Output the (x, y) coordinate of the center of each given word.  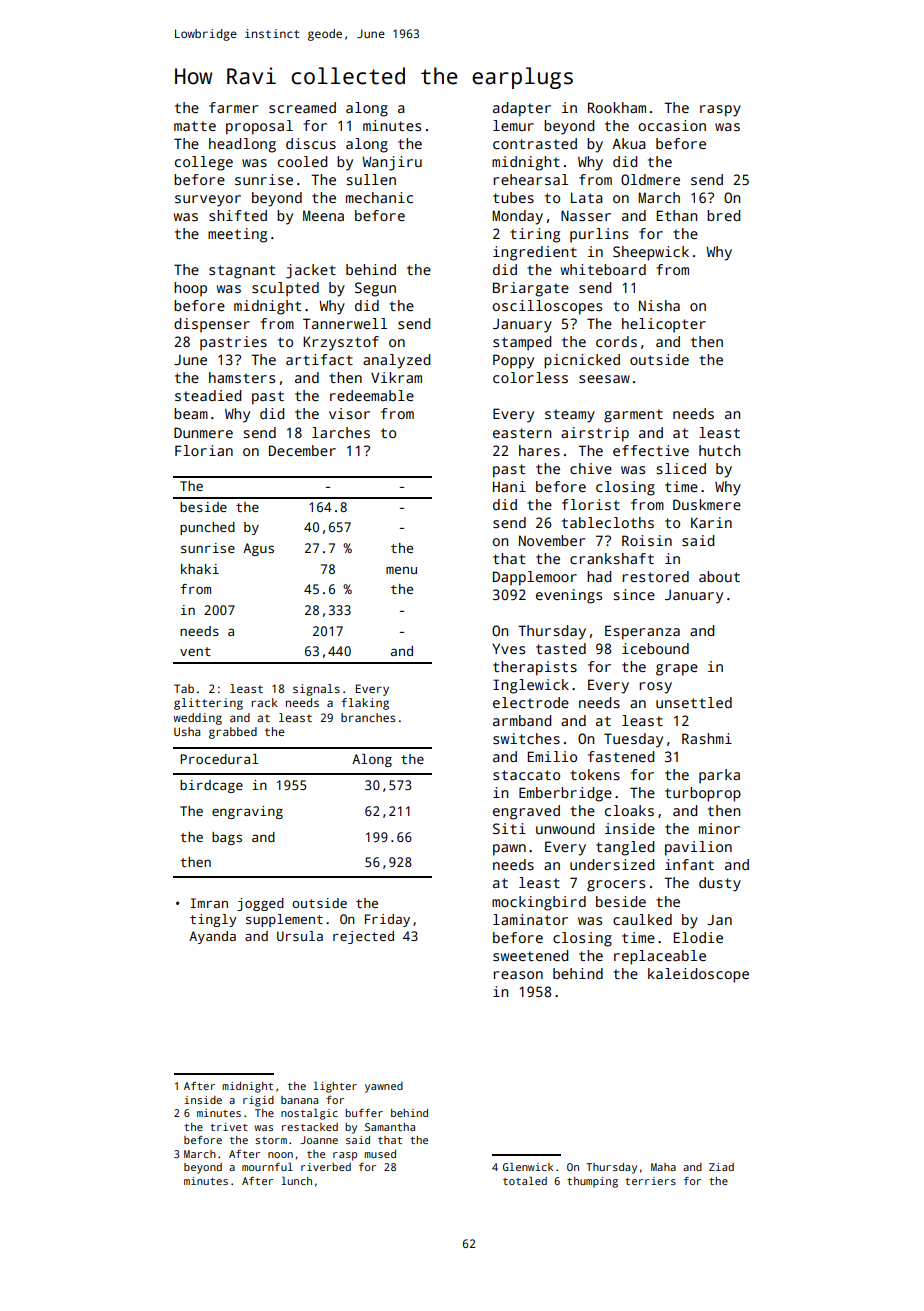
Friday (387, 920)
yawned (384, 1087)
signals (316, 690)
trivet (229, 1127)
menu (401, 570)
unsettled (694, 702)
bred (723, 215)
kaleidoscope (698, 975)
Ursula (300, 936)
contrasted (535, 143)
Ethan (677, 215)
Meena (323, 215)
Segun (375, 289)
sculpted (285, 289)
